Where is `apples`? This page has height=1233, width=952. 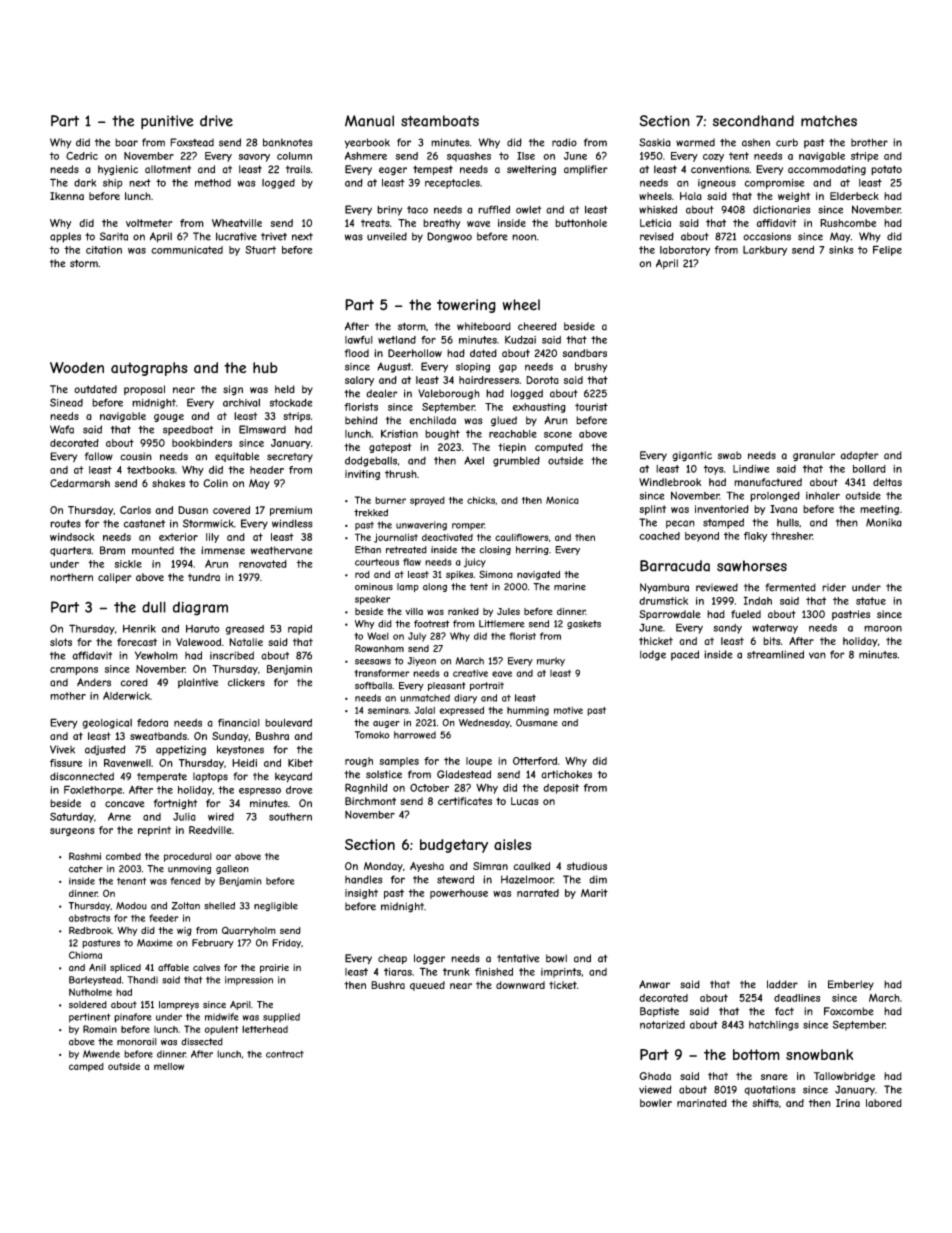 apples is located at coordinates (65, 237).
